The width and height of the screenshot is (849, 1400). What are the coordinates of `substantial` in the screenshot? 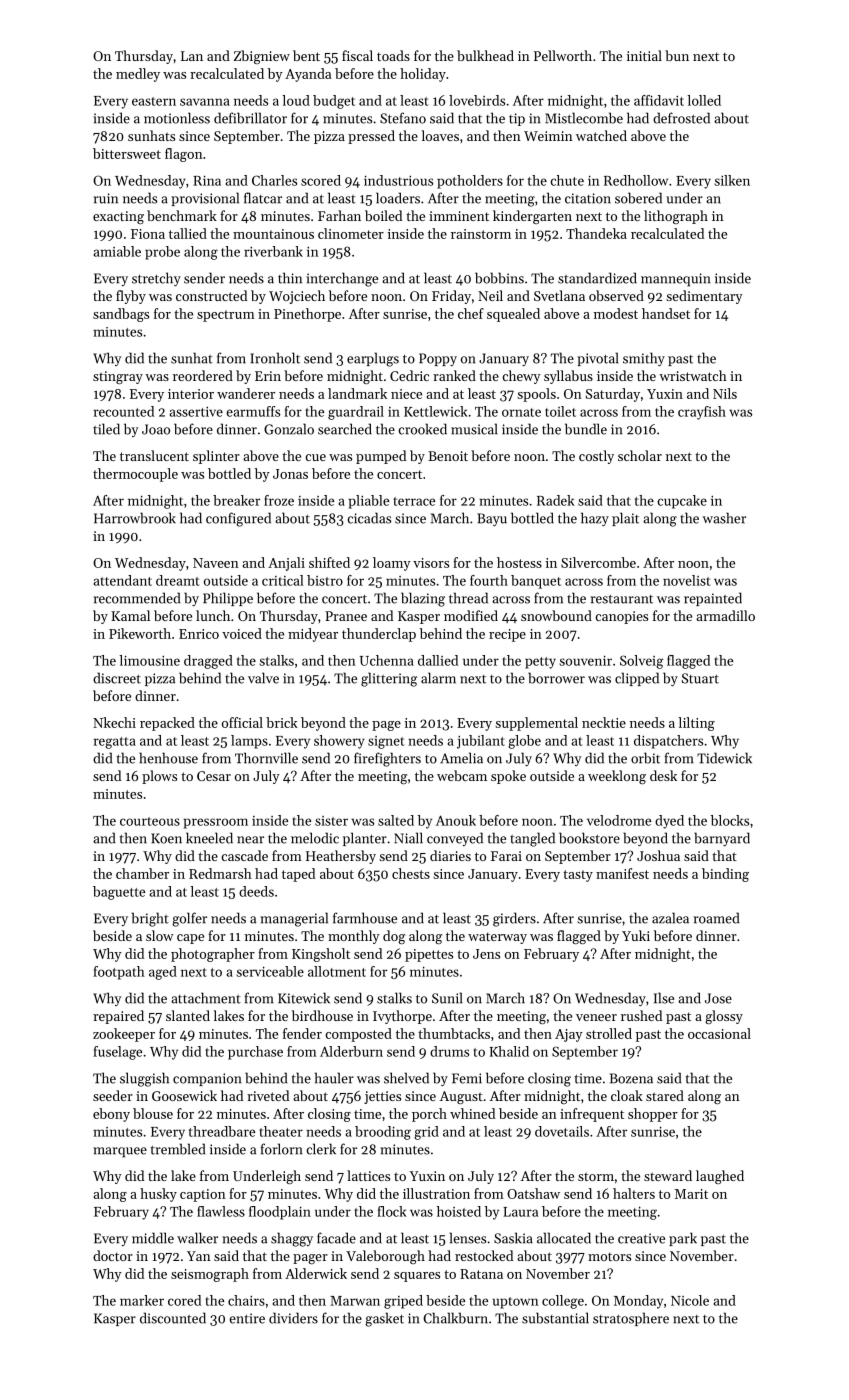 It's located at (555, 1318).
